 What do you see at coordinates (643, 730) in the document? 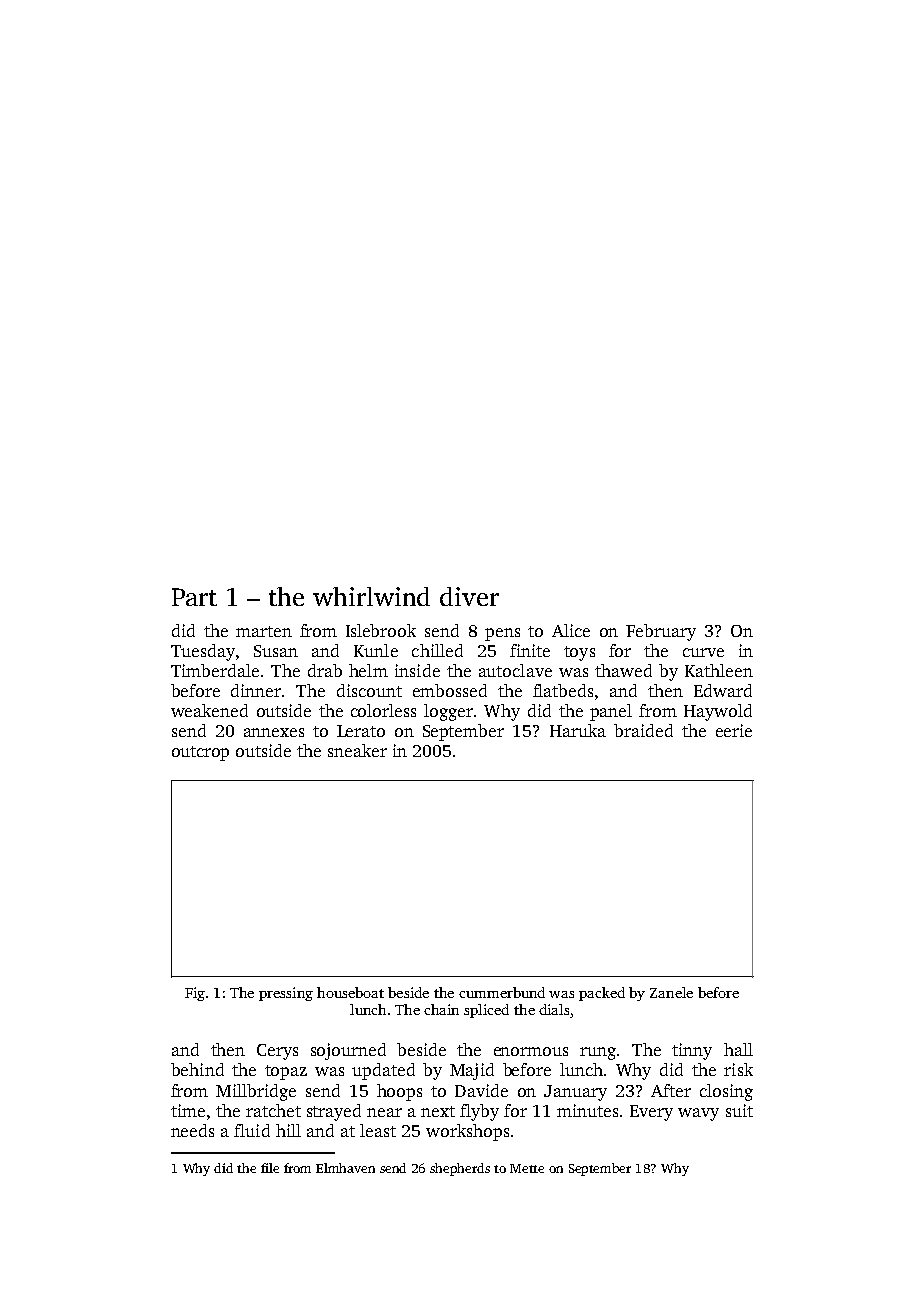
I see `braided` at bounding box center [643, 730].
